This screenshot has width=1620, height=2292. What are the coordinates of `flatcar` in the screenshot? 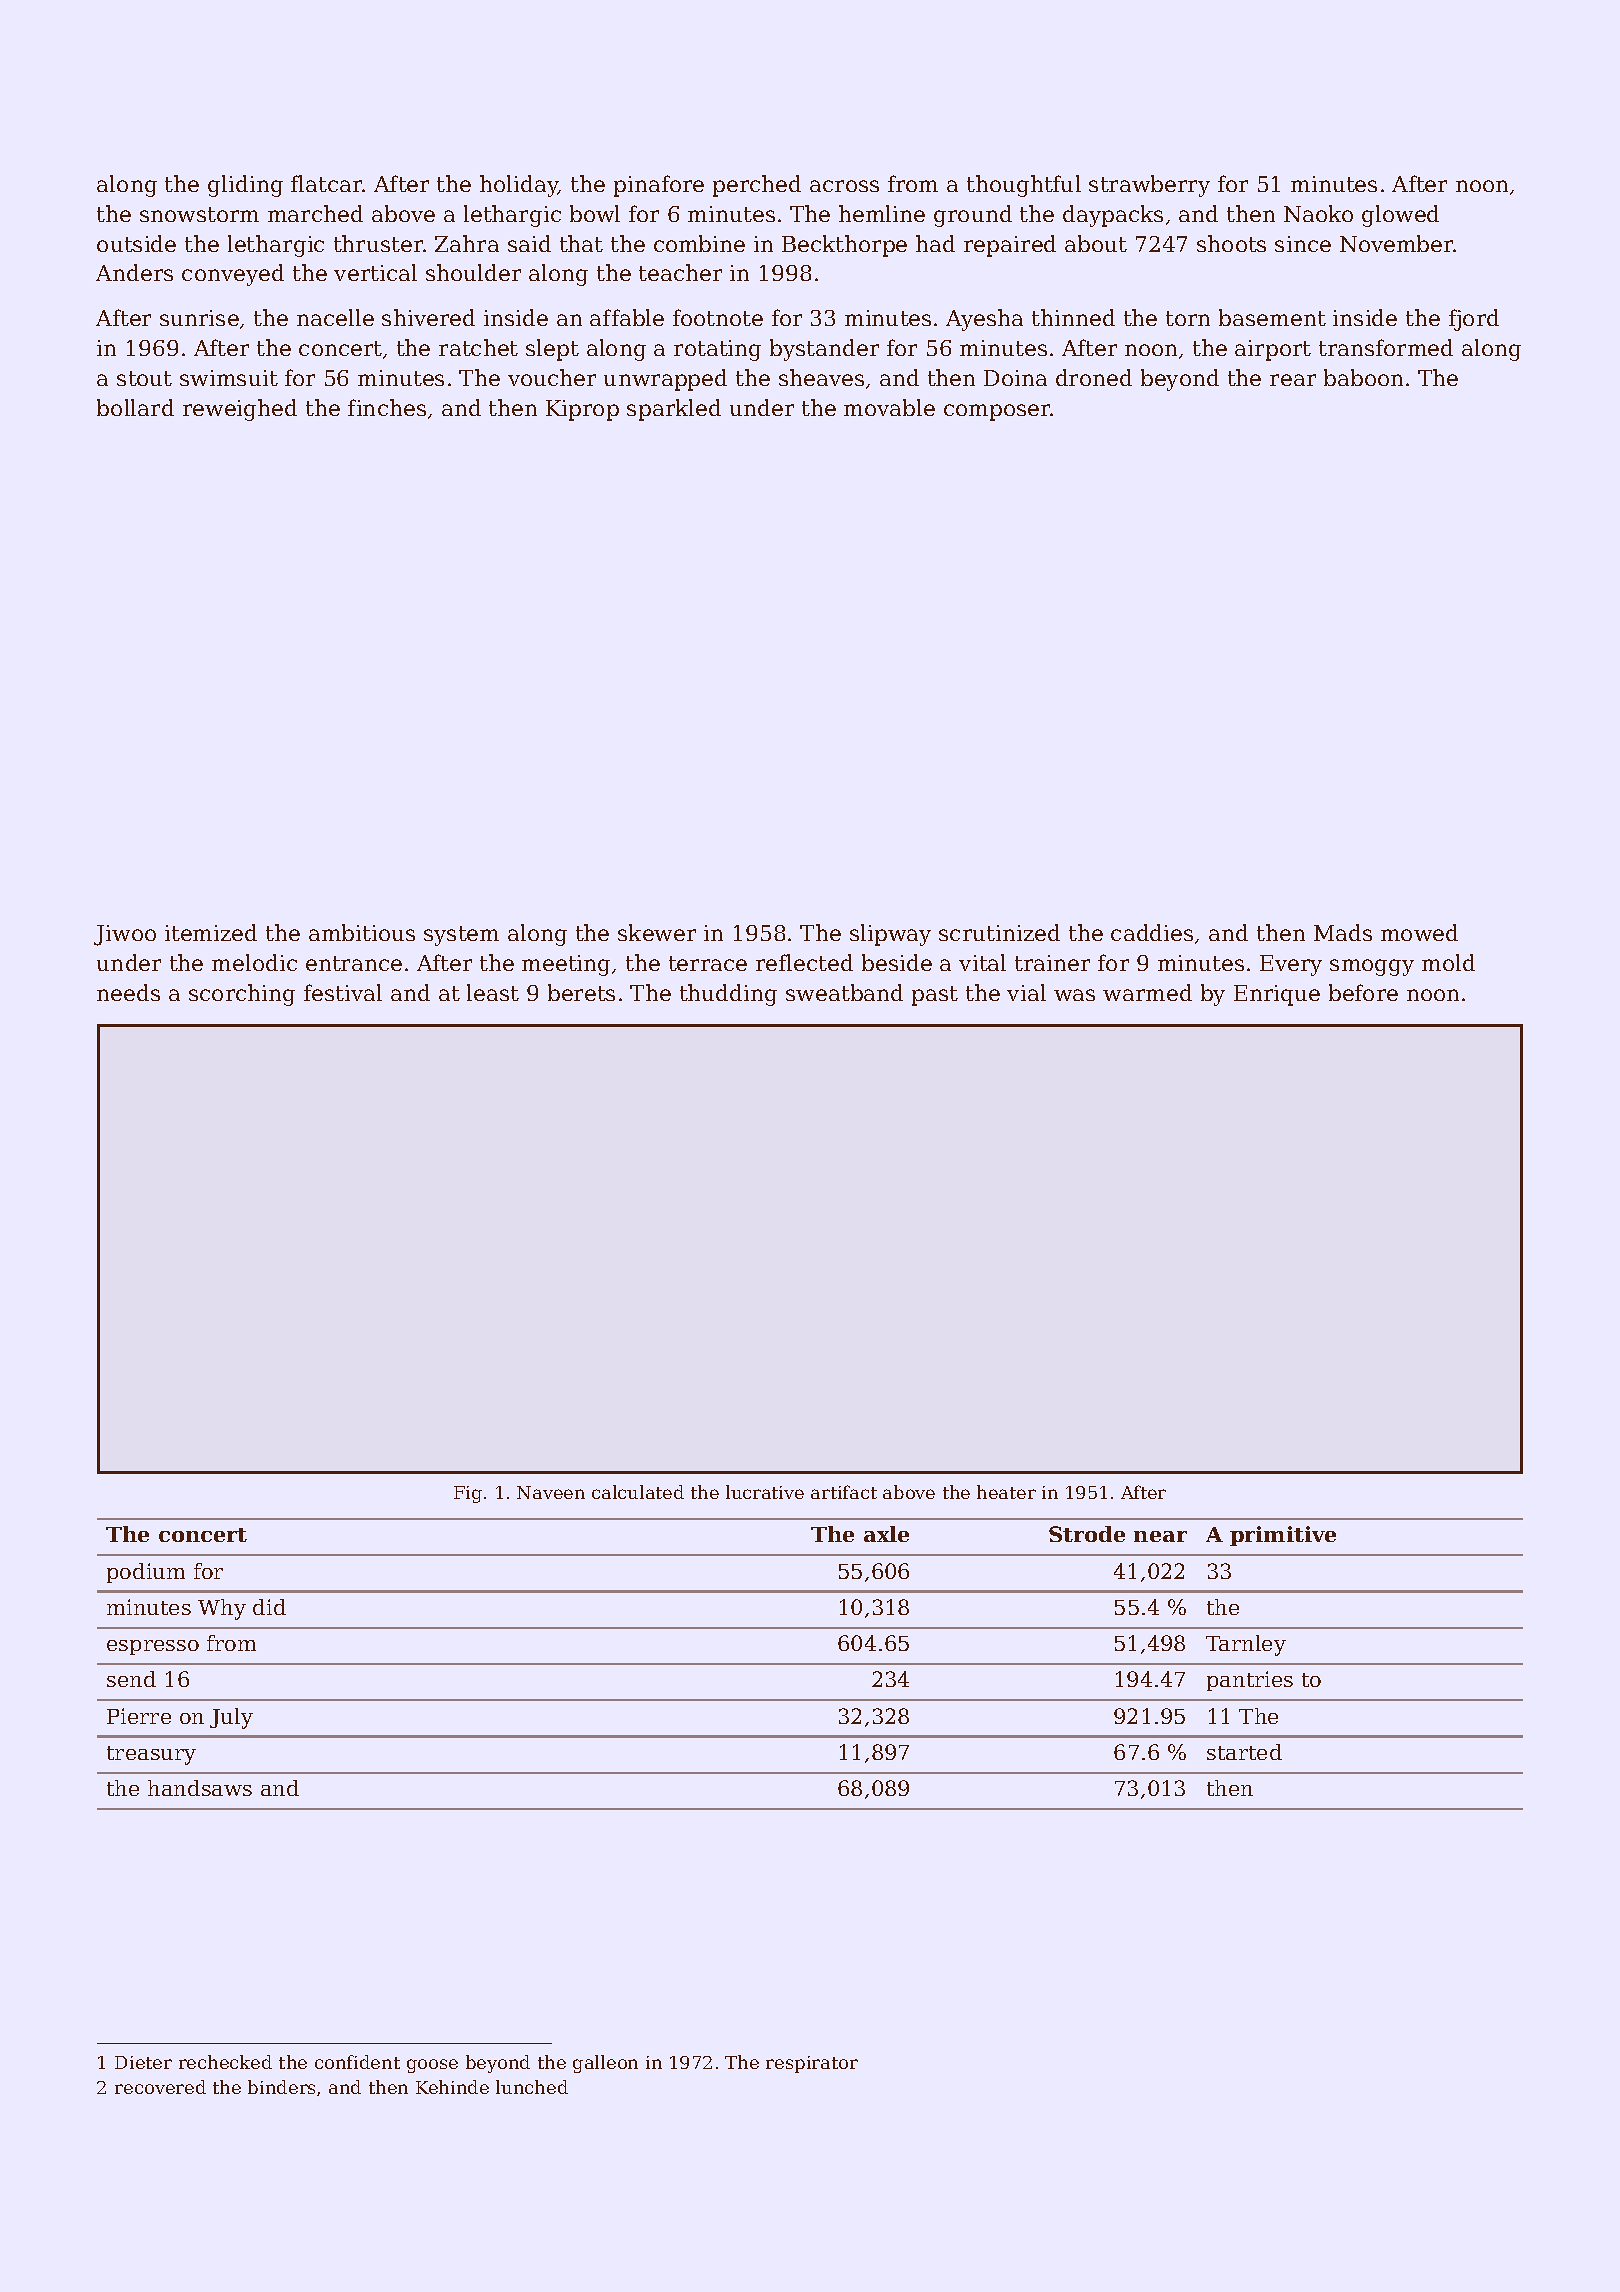 It's located at (327, 183).
